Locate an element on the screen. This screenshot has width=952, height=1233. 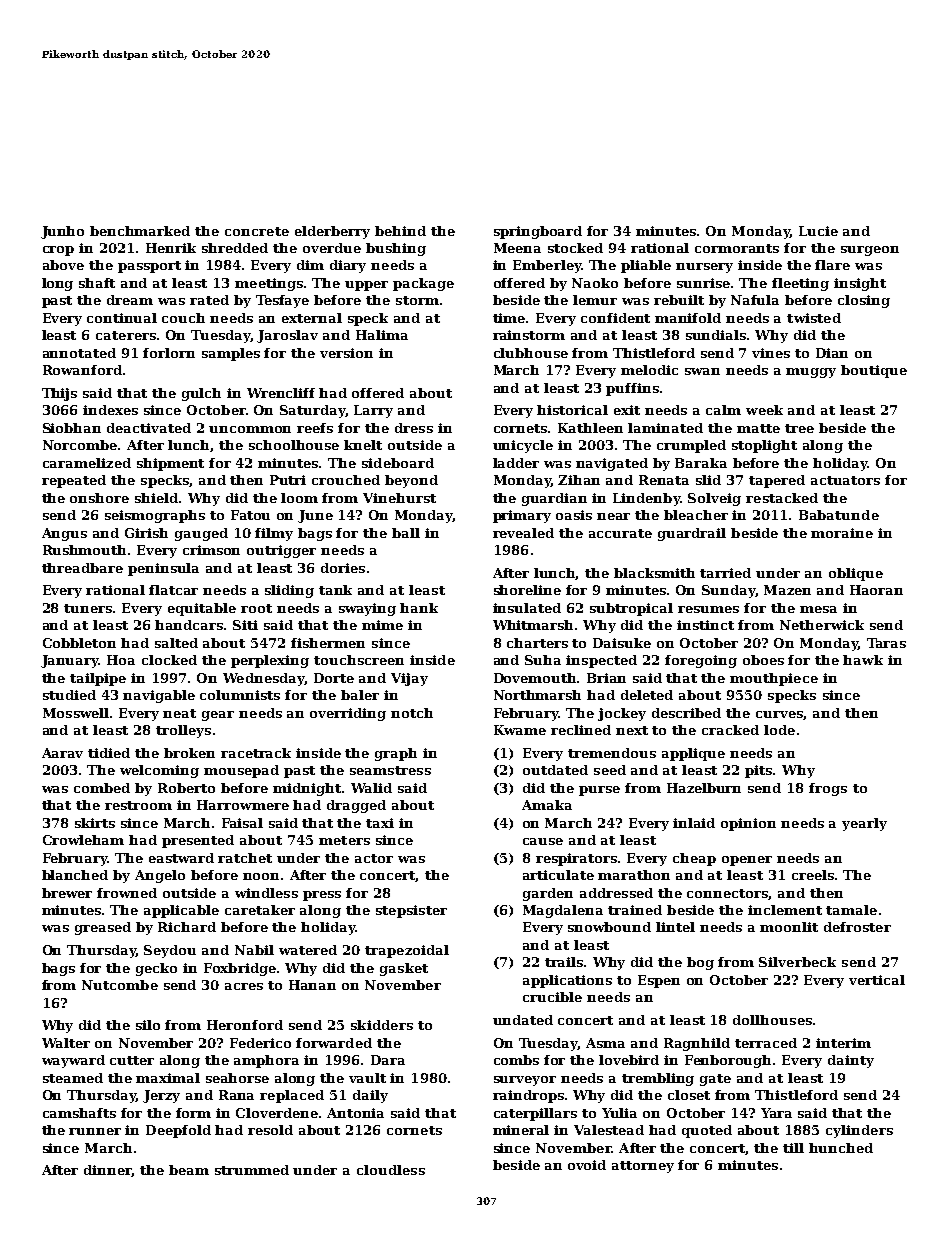
mesa is located at coordinates (818, 609).
